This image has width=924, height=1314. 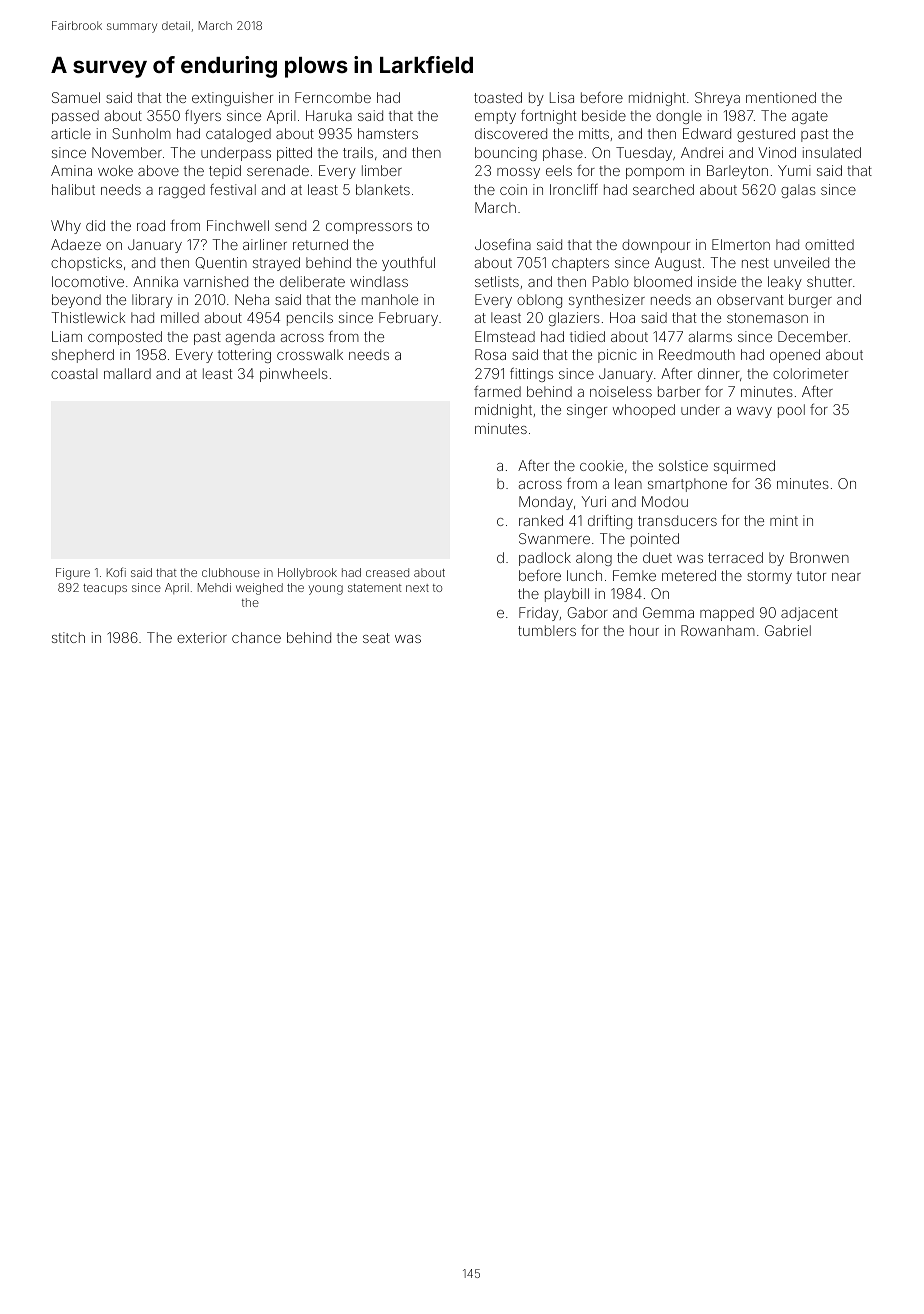 What do you see at coordinates (252, 299) in the image?
I see `Neha` at bounding box center [252, 299].
